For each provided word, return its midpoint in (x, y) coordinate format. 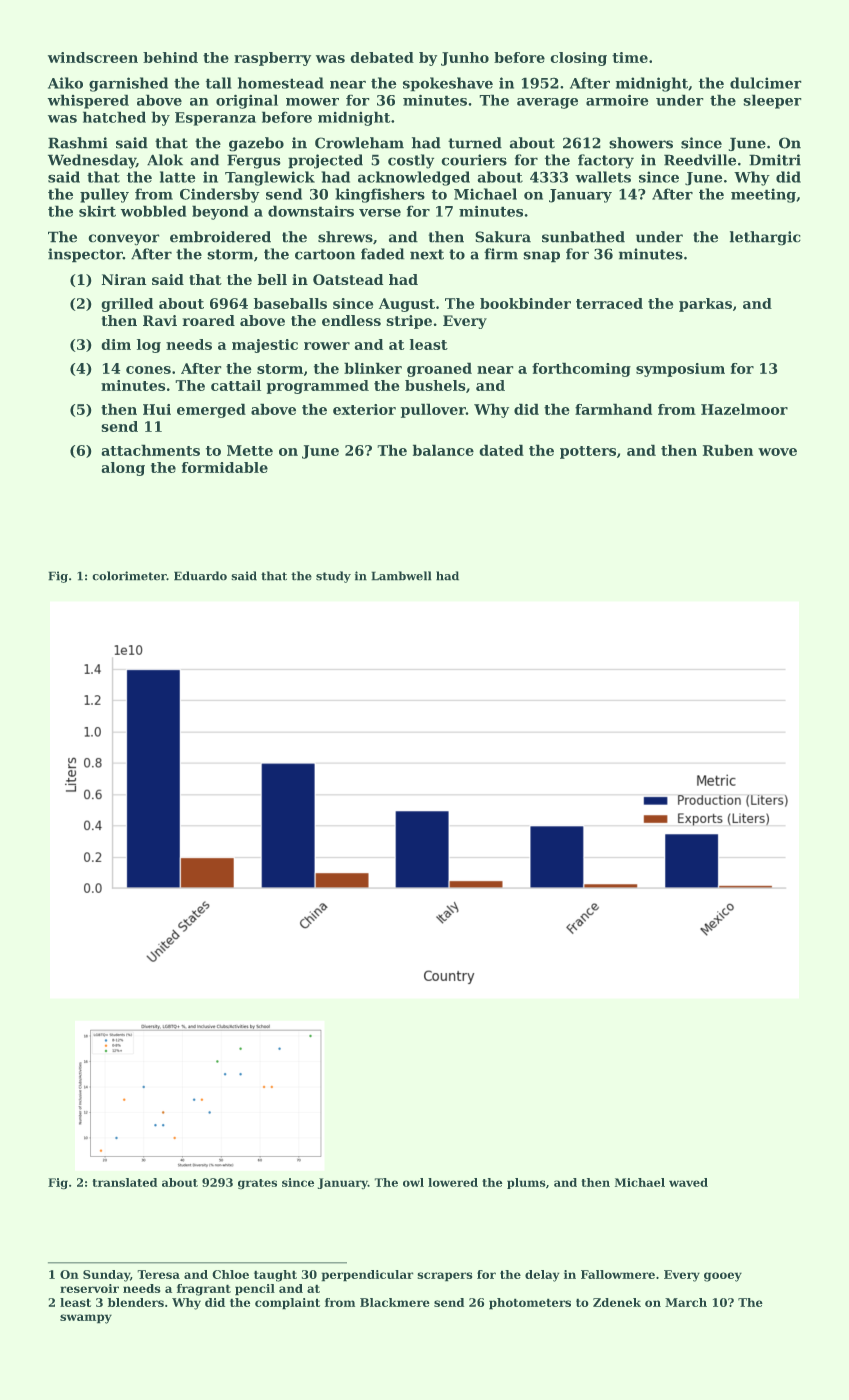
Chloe (231, 1274)
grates (257, 1184)
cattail (236, 385)
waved (688, 1182)
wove (777, 452)
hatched (114, 117)
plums (526, 1183)
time (630, 57)
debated (382, 57)
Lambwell (401, 575)
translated (125, 1182)
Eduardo (200, 575)
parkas (705, 305)
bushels (435, 385)
